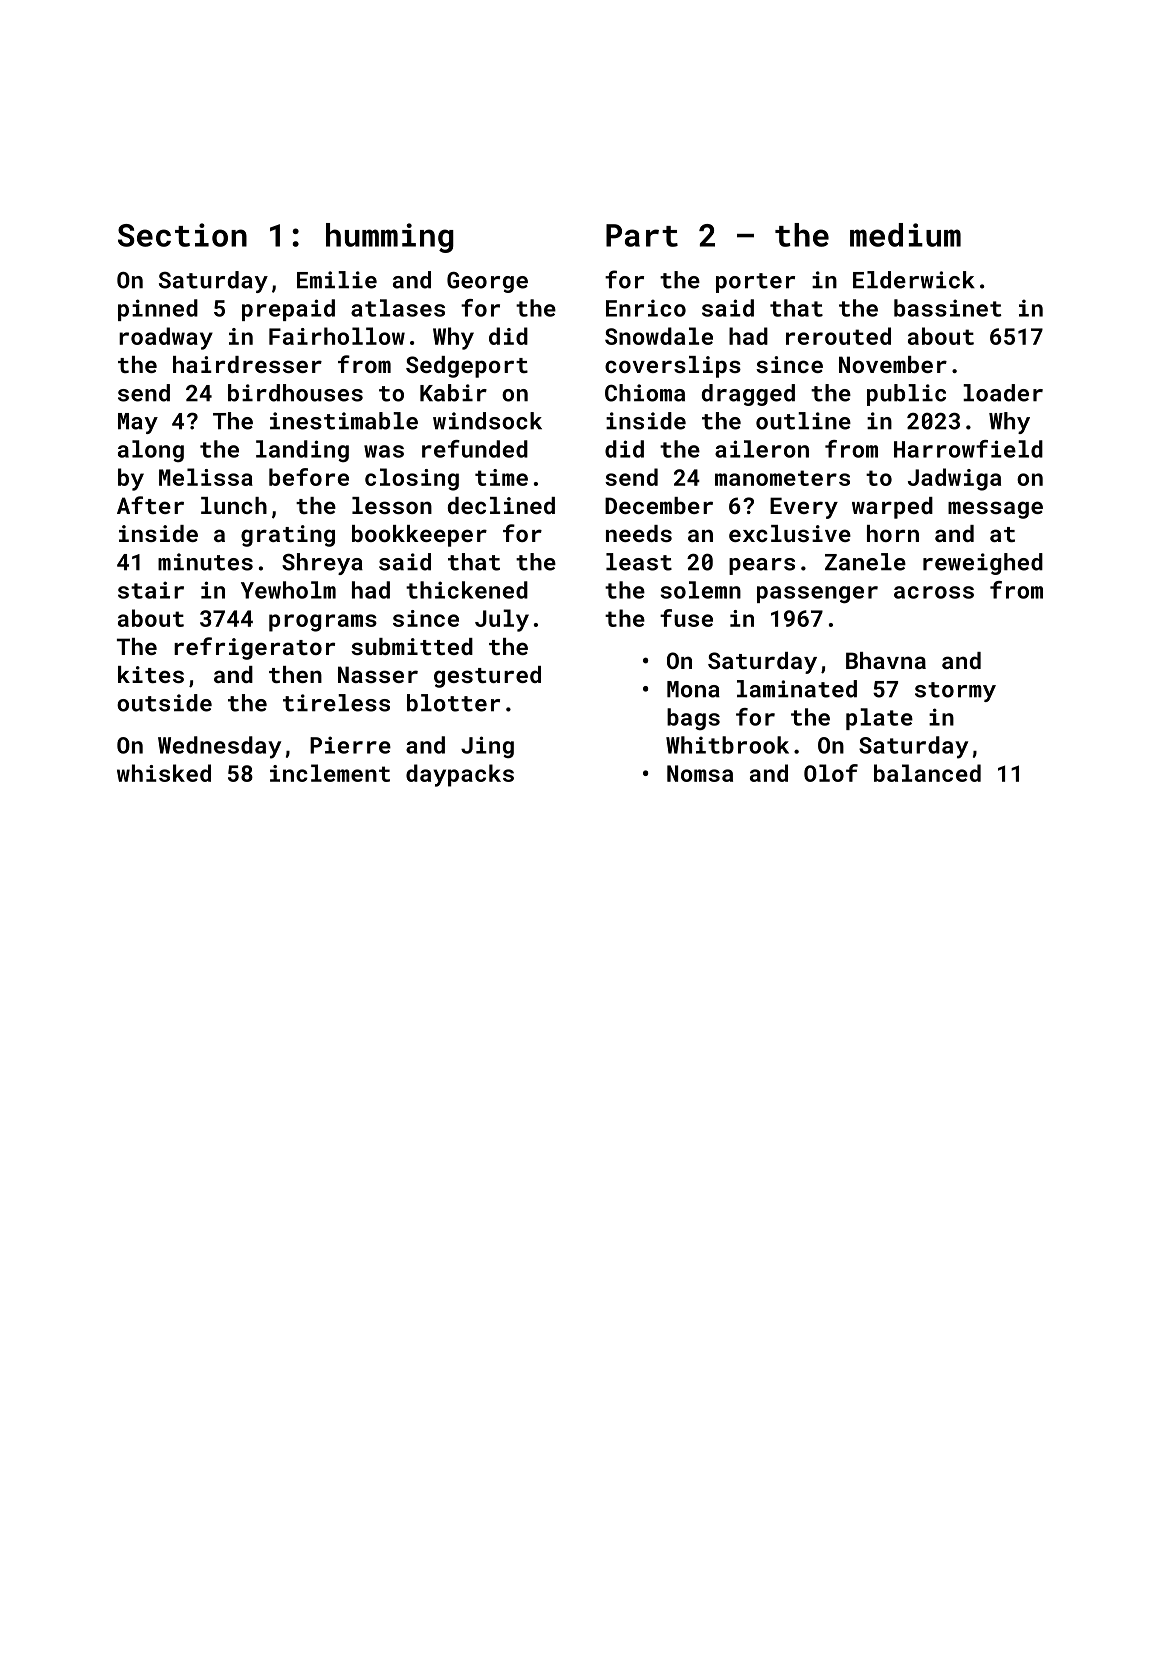 Image resolution: width=1165 pixels, height=1654 pixels. Describe the element at coordinates (748, 395) in the page. I see `dragged` at that location.
